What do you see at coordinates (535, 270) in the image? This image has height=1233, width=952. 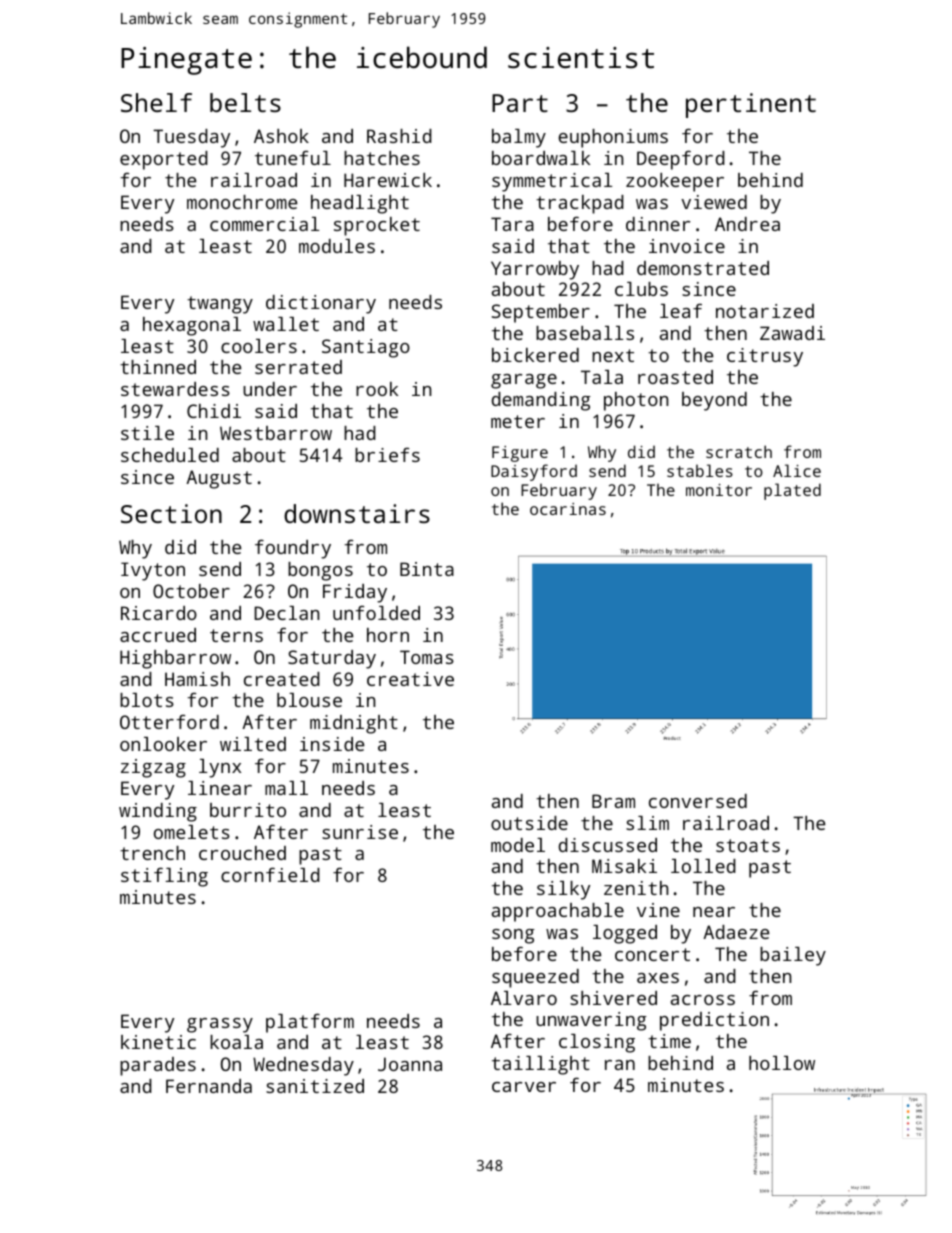 I see `Yarrowby` at bounding box center [535, 270].
